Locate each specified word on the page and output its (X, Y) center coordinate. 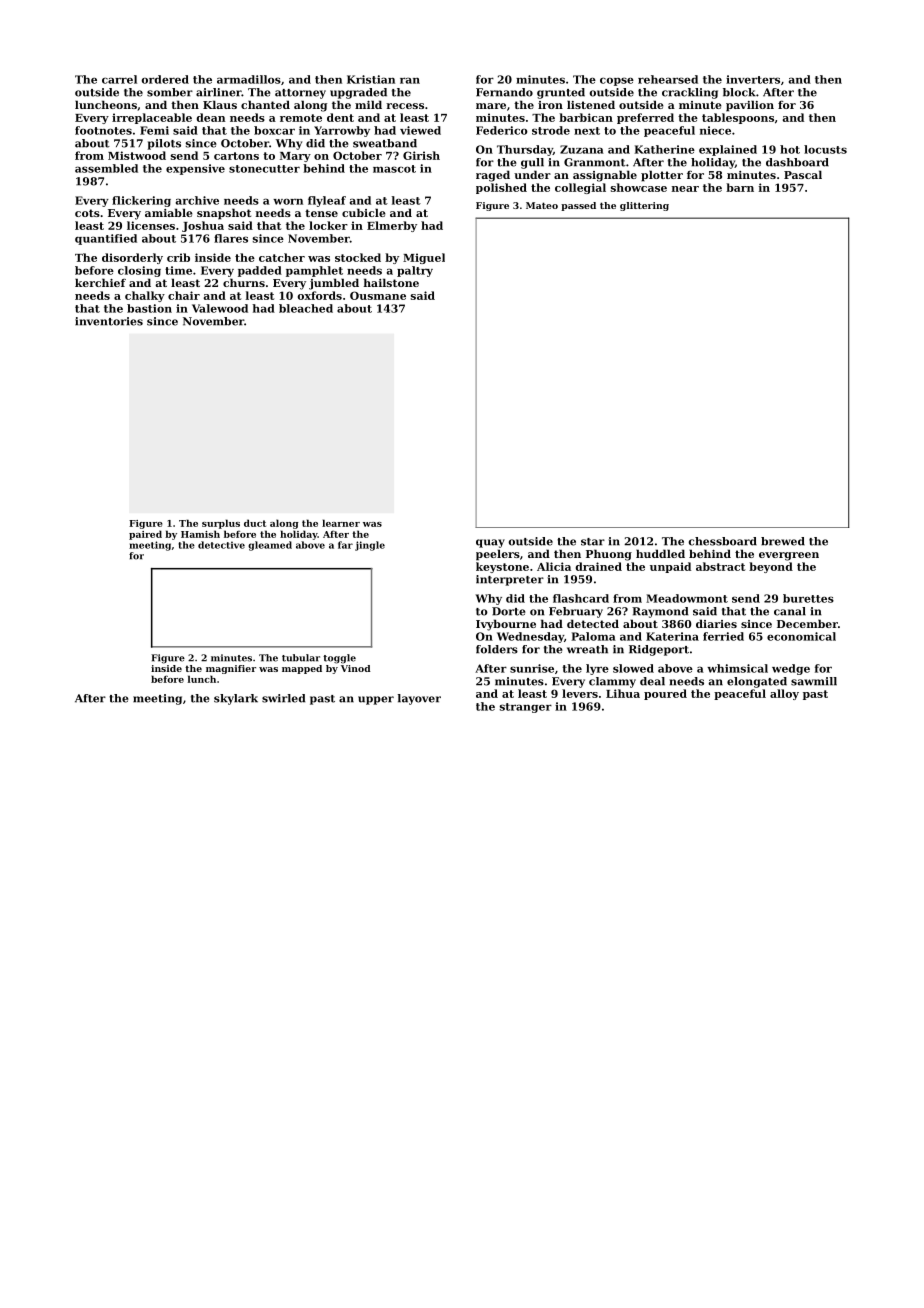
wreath (587, 649)
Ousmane (378, 295)
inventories (109, 321)
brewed (783, 541)
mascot (394, 169)
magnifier (231, 669)
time (178, 270)
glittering (644, 206)
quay (490, 543)
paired (145, 535)
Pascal (803, 174)
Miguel (424, 258)
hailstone (391, 282)
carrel (119, 79)
